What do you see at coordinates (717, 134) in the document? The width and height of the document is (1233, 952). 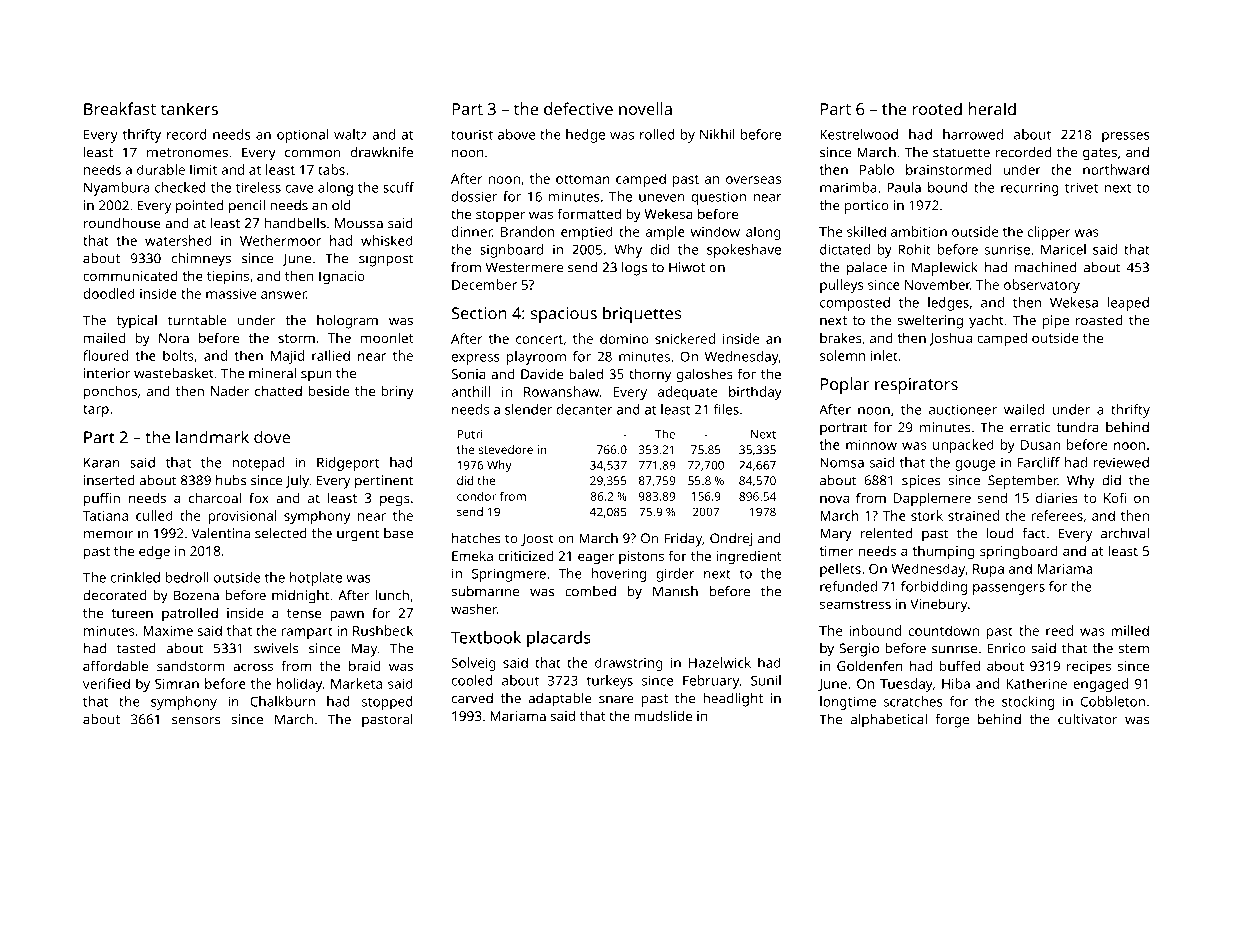 I see `Nikhil` at bounding box center [717, 134].
